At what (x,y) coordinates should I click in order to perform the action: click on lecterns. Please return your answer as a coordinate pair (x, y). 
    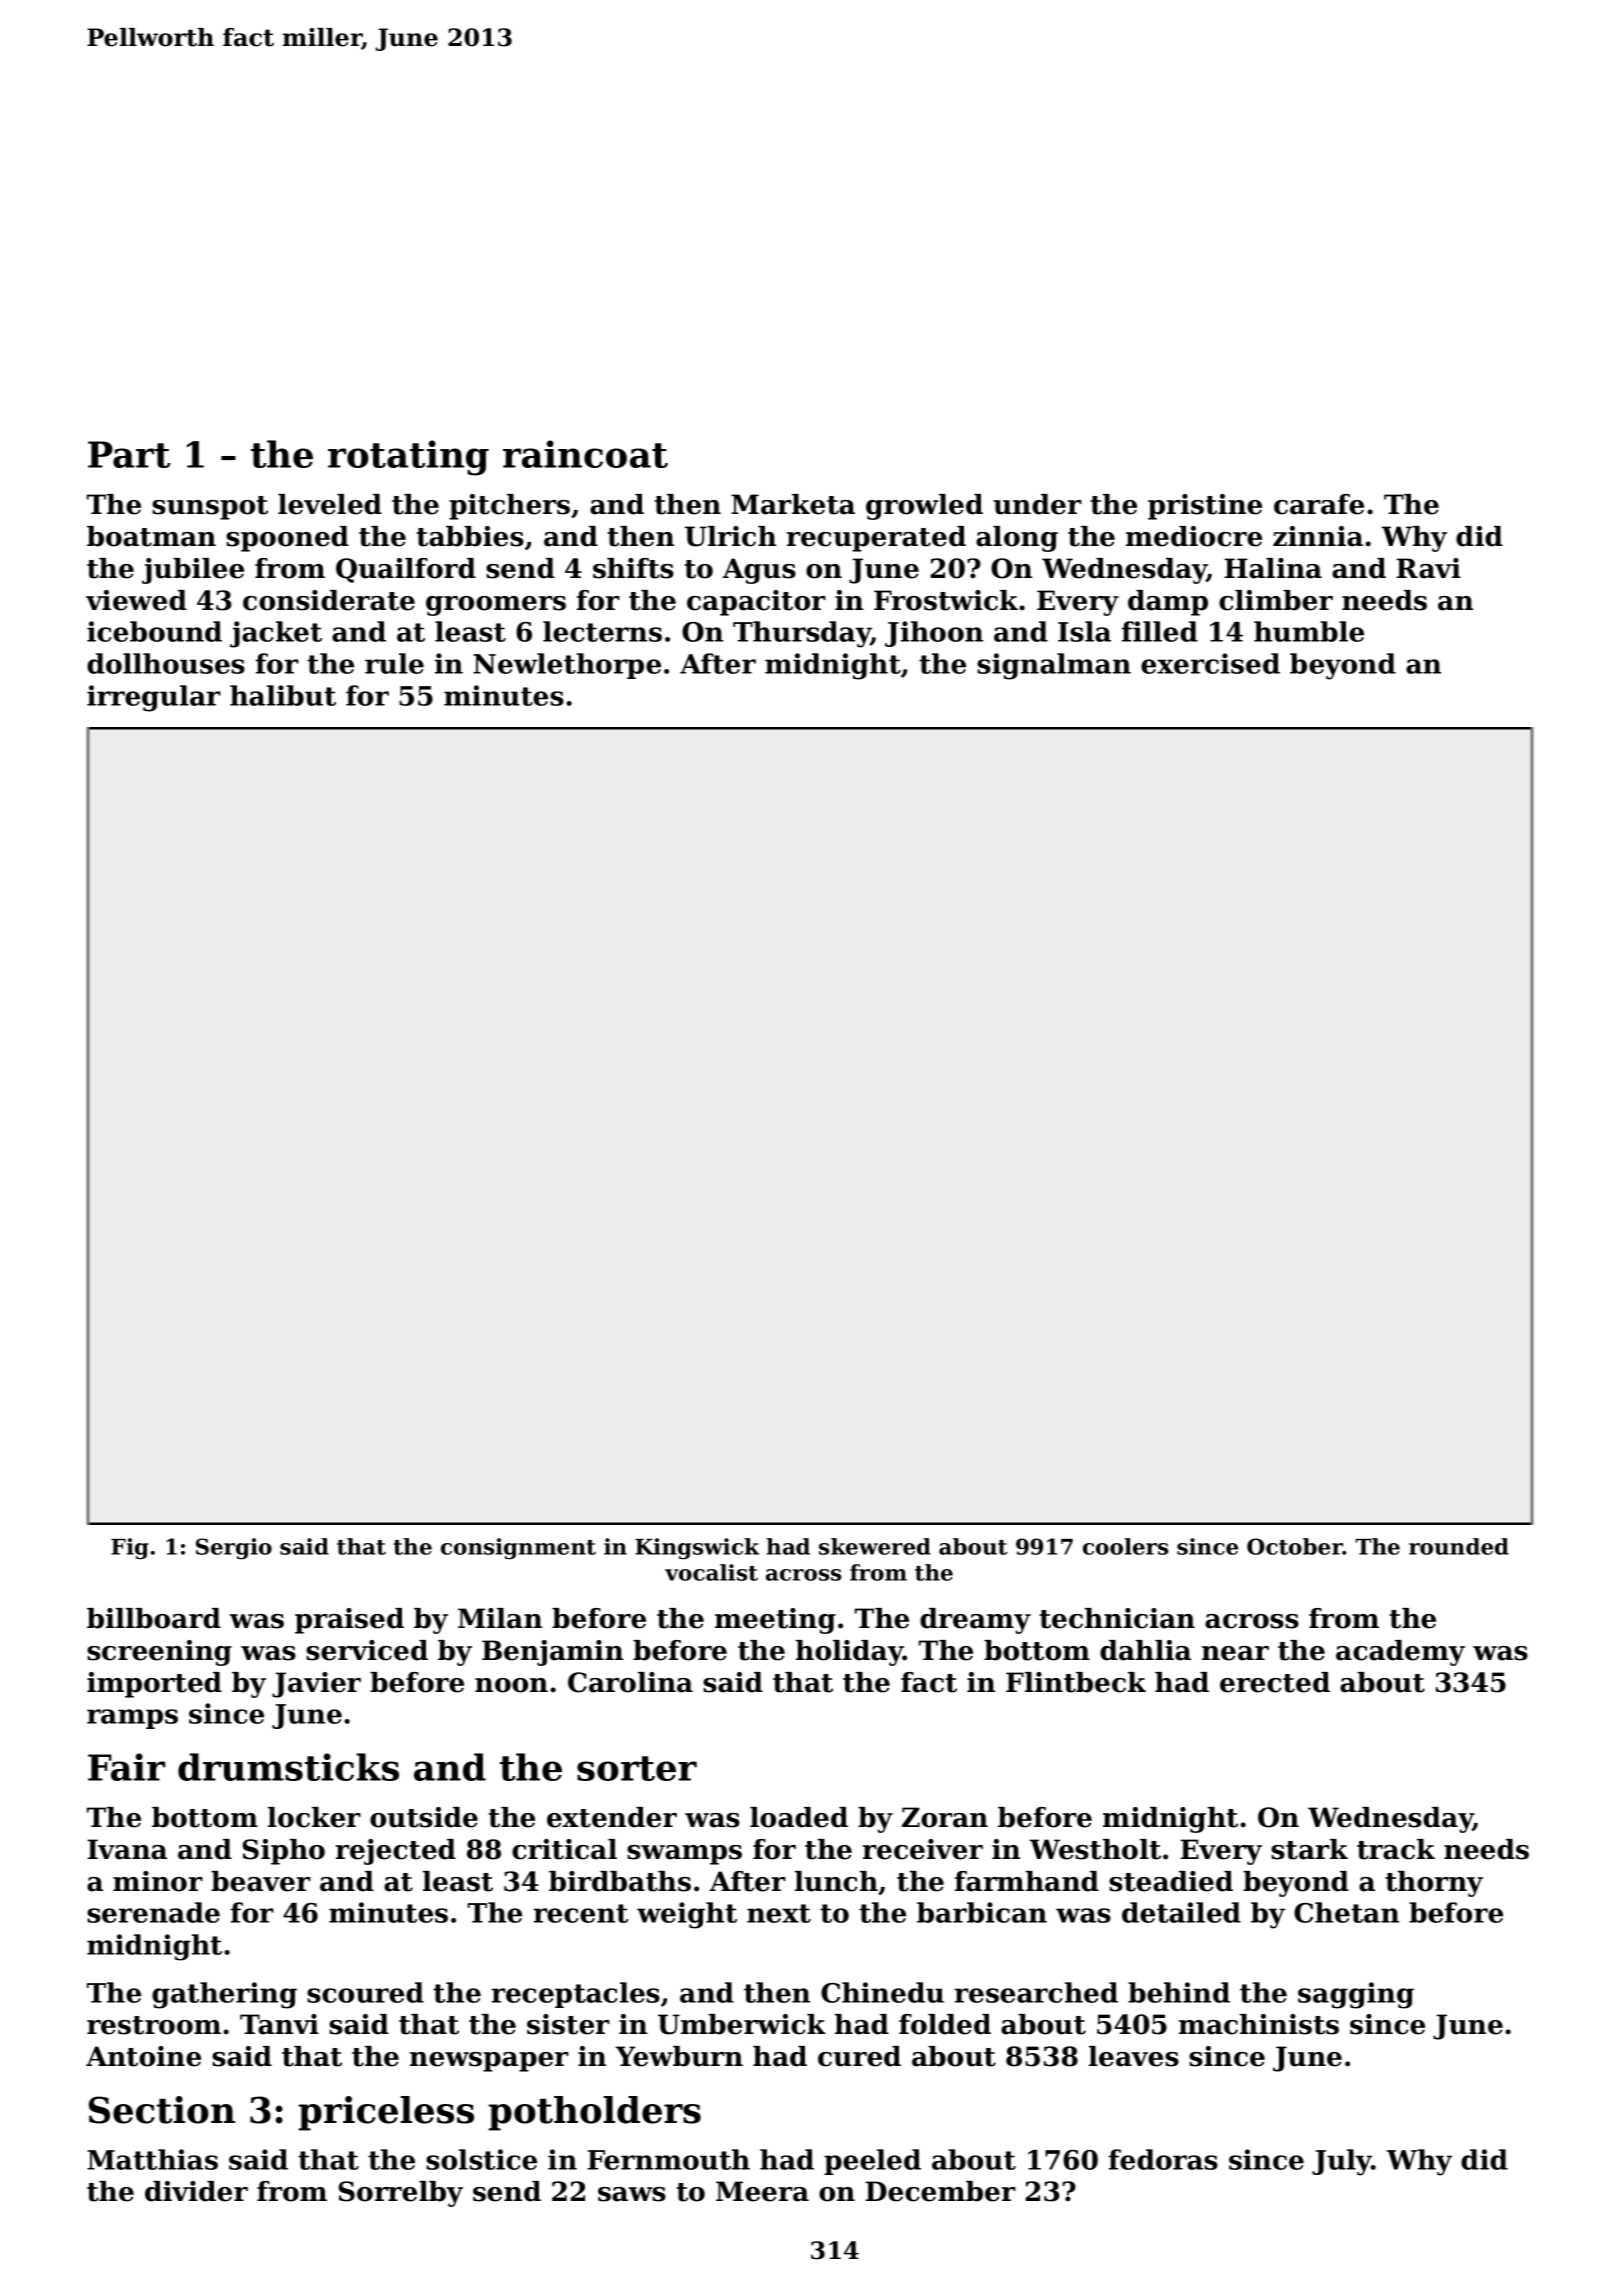
    Looking at the image, I should click on (602, 631).
